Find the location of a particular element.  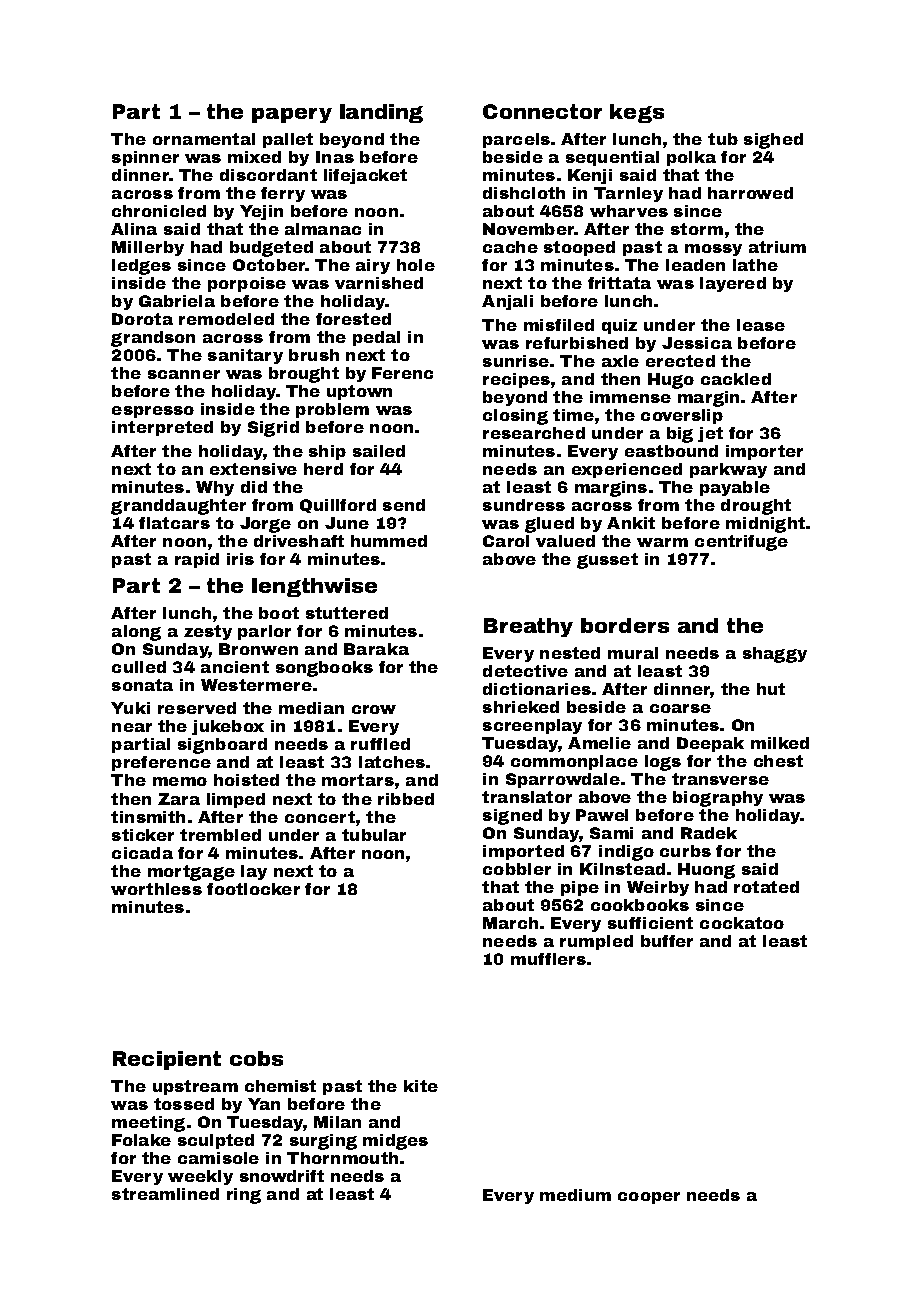

Connector is located at coordinates (542, 111).
